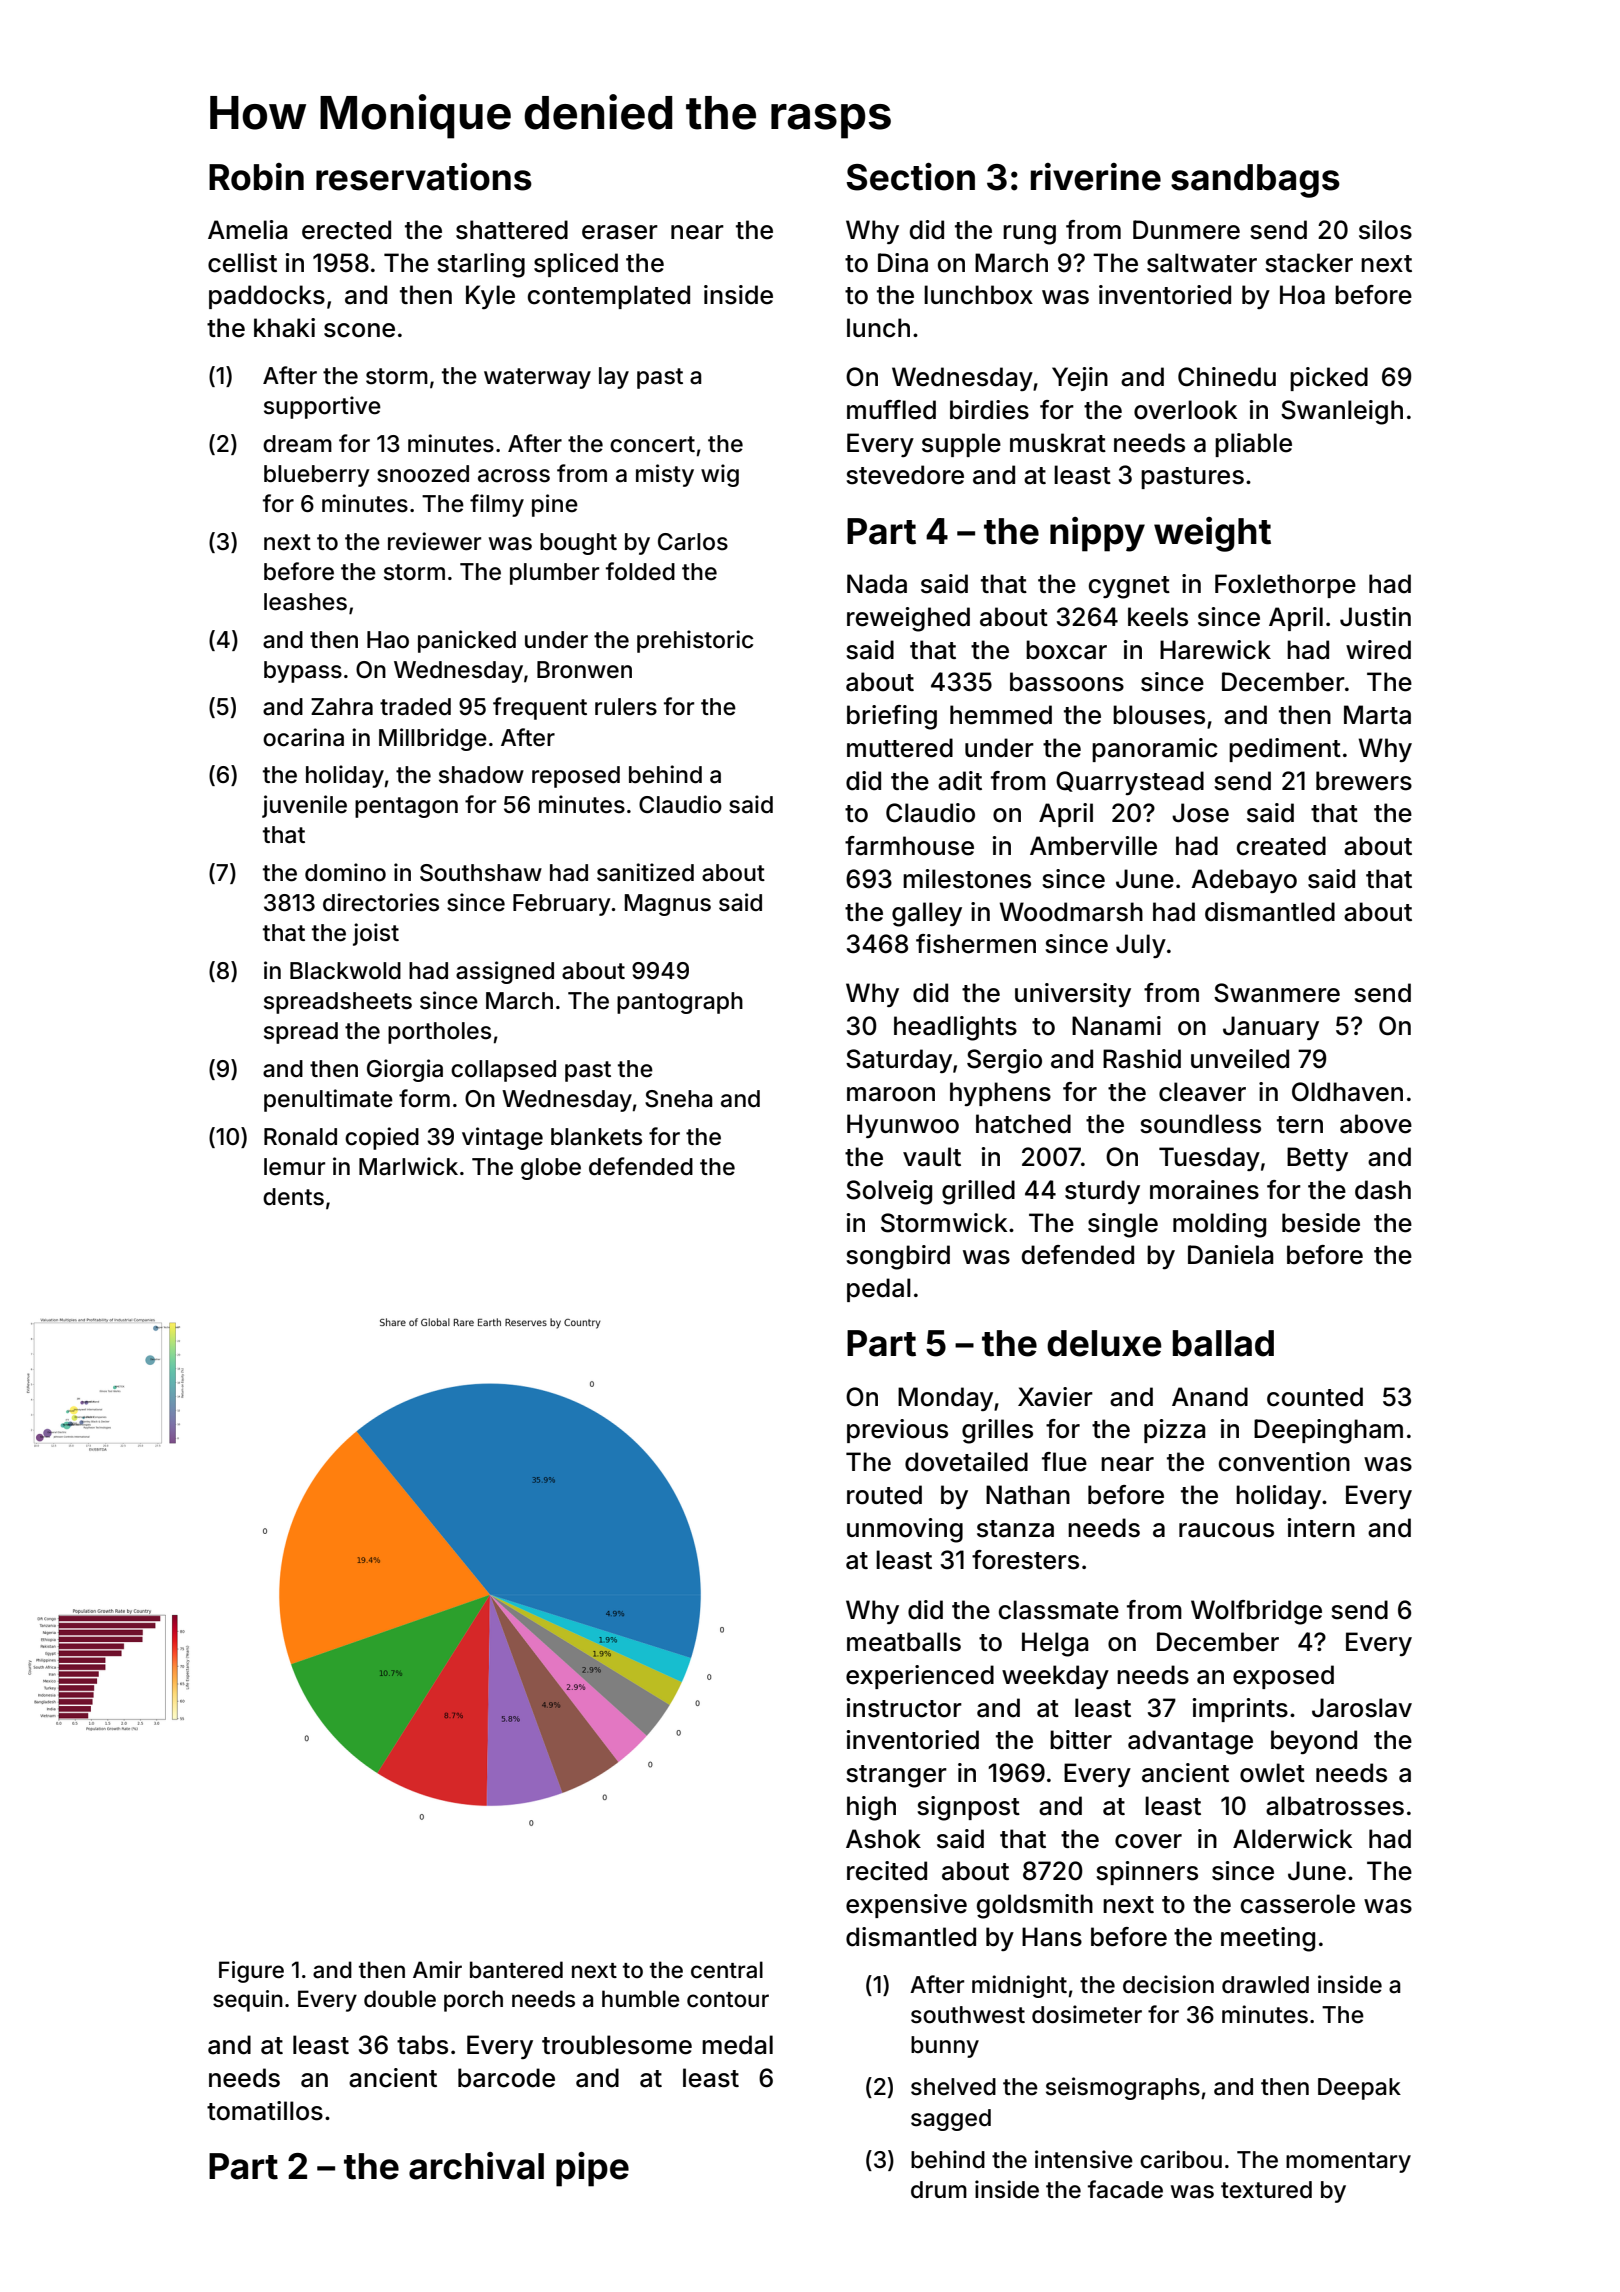 The height and width of the document is (2292, 1620). I want to click on traded, so click(415, 707).
